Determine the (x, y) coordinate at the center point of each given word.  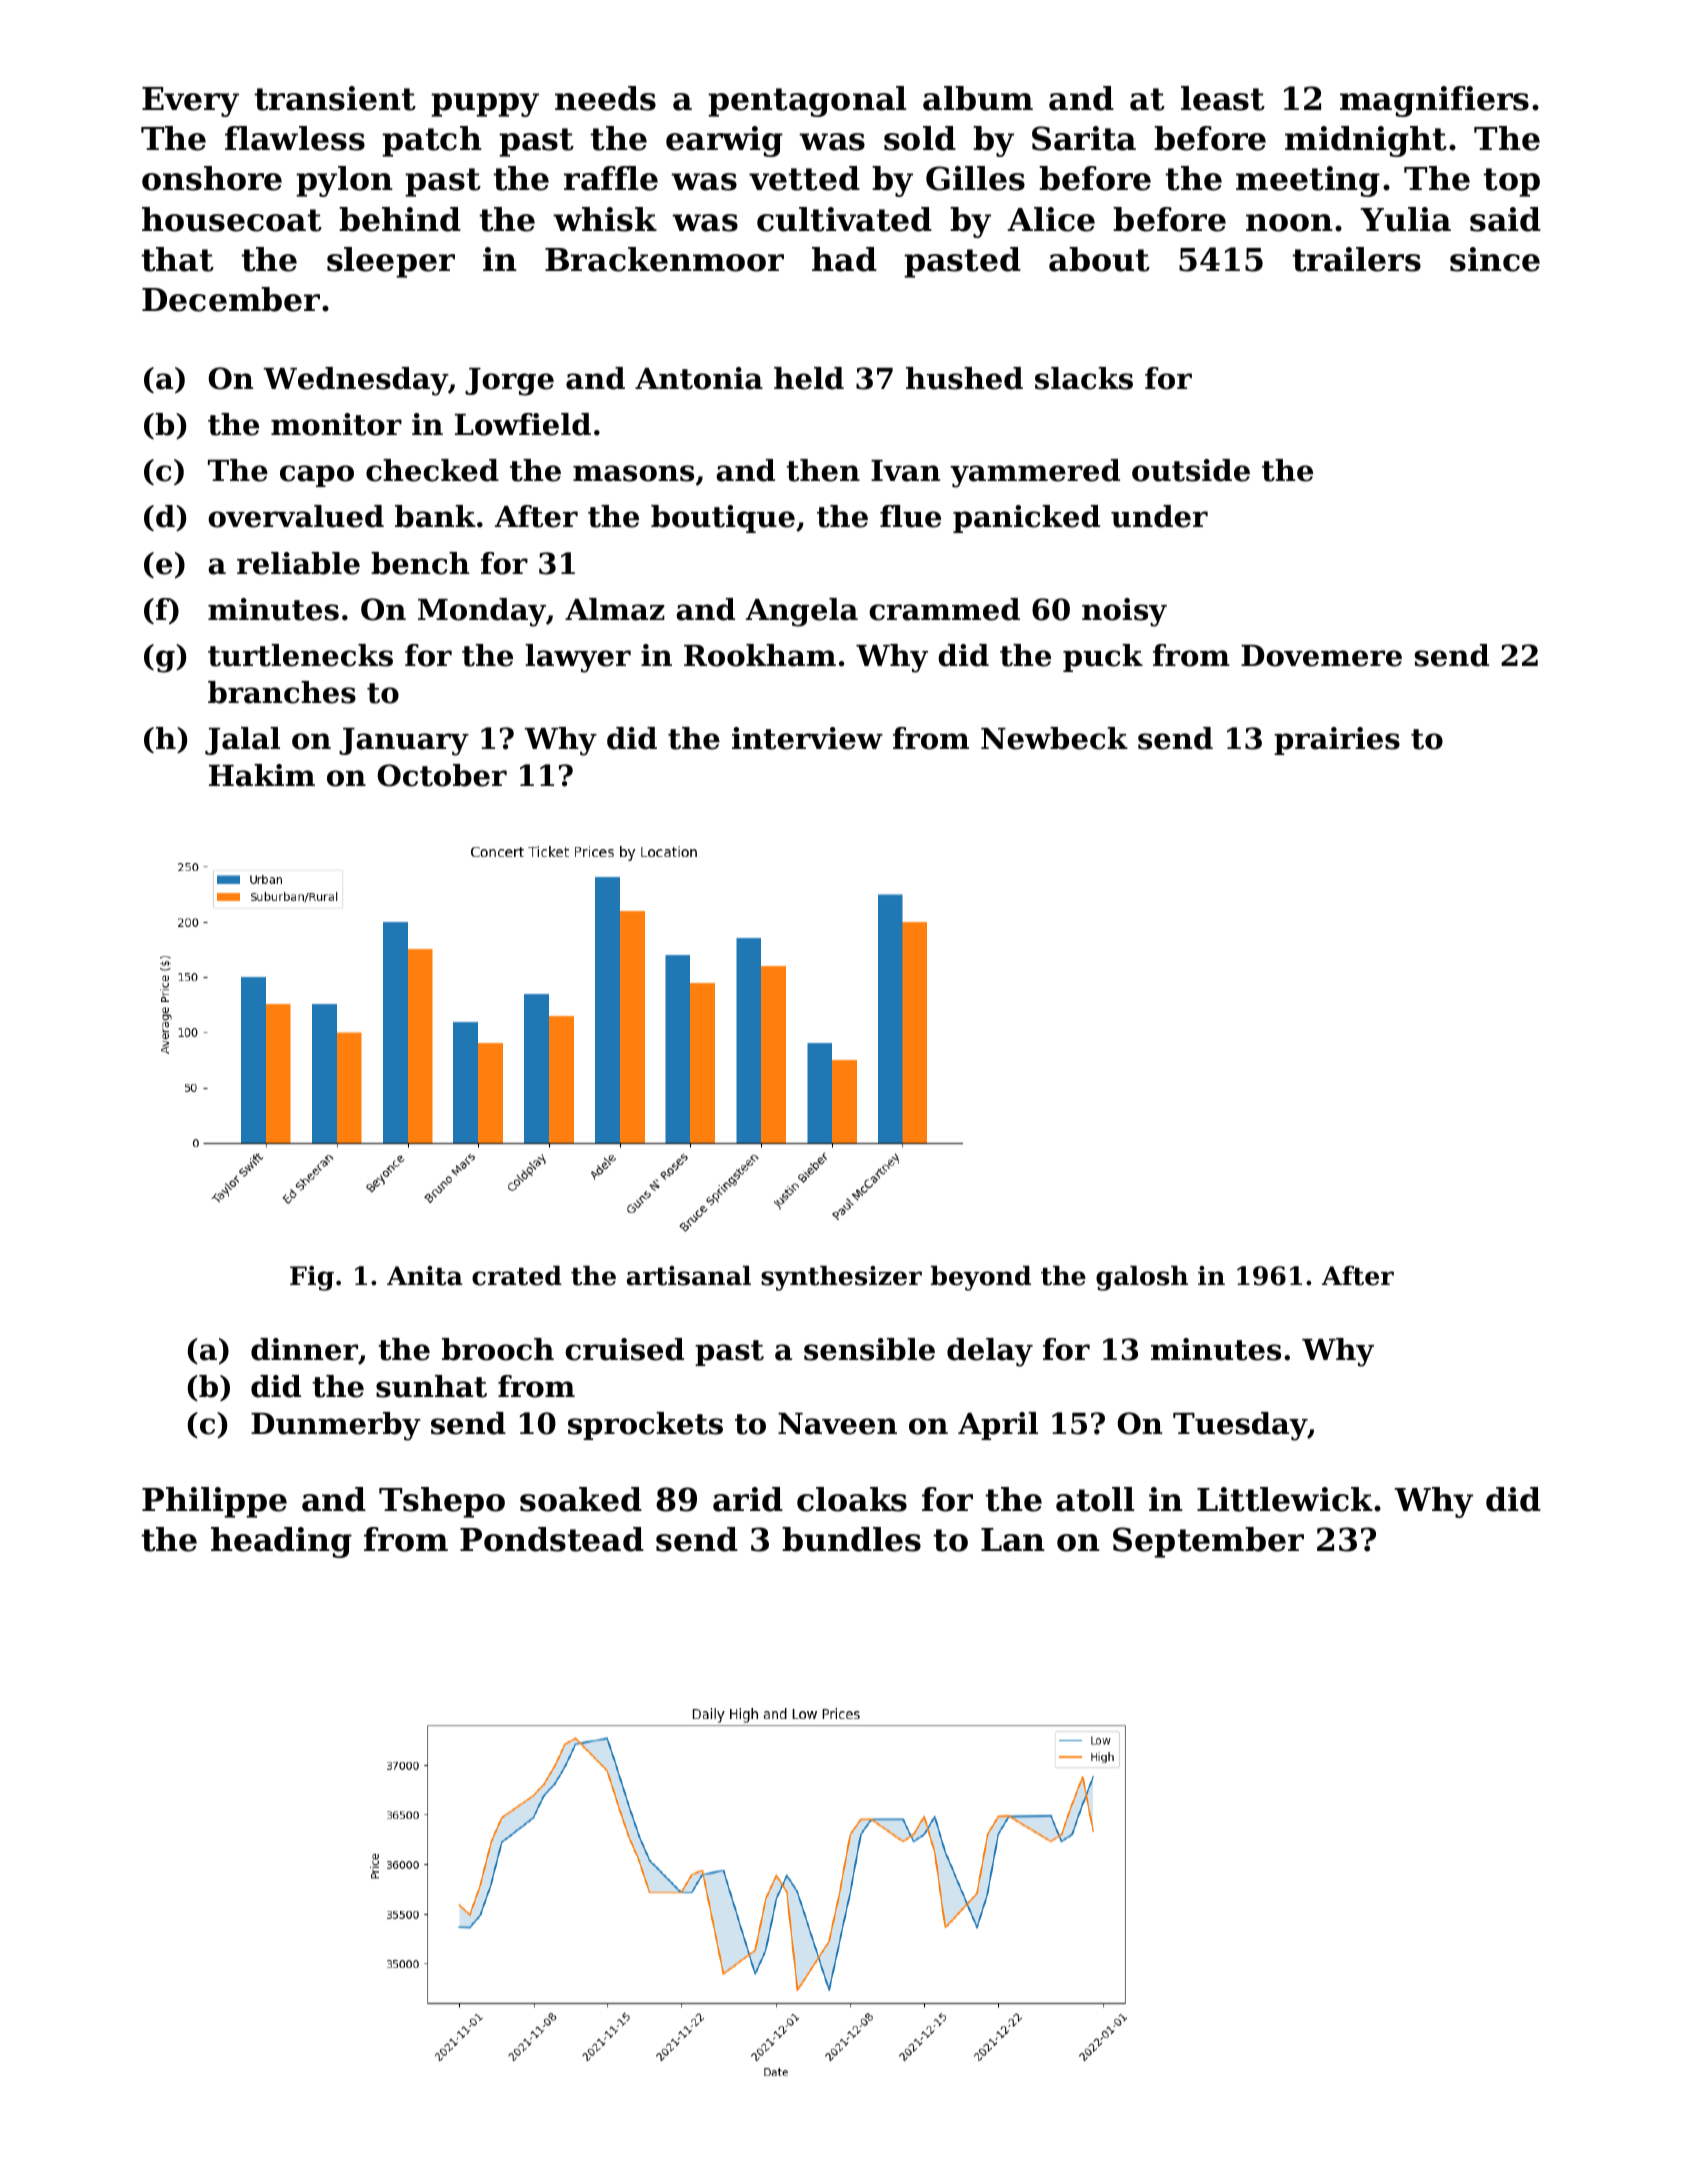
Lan (1013, 1540)
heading (281, 1542)
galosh (1142, 1278)
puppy (485, 105)
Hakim (262, 775)
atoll (1095, 1499)
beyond (981, 1278)
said (1505, 219)
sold (920, 138)
